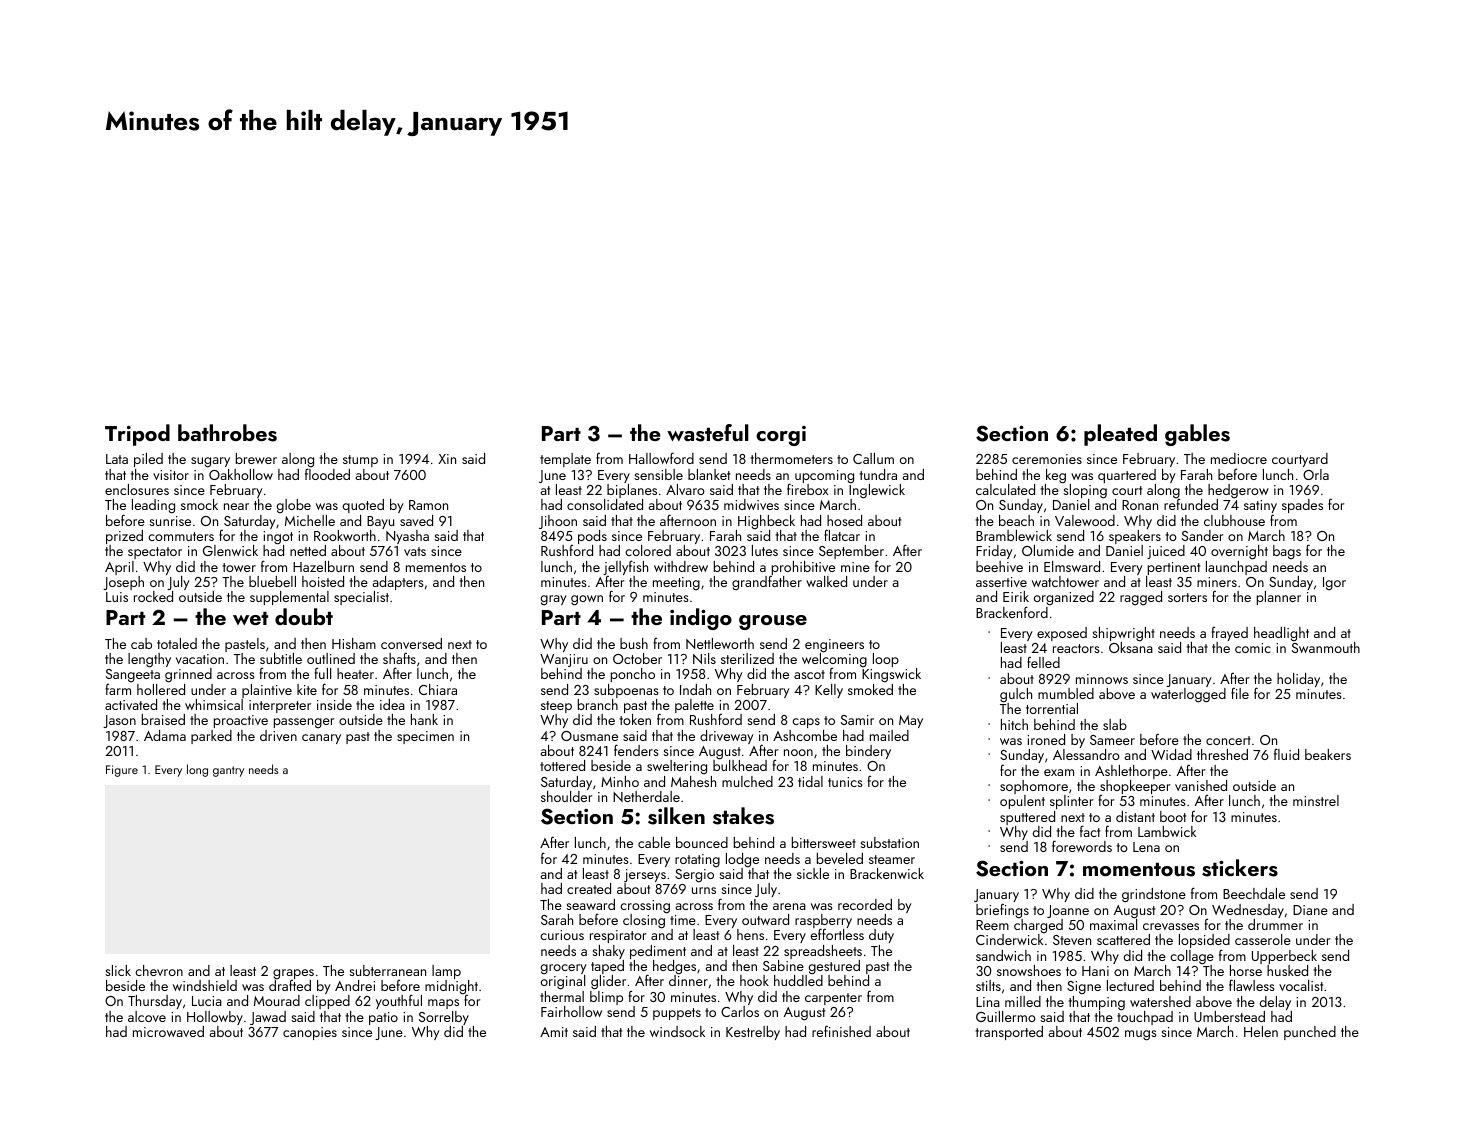 This image has width=1466, height=1132. Describe the element at coordinates (1253, 648) in the image. I see `comic` at that location.
